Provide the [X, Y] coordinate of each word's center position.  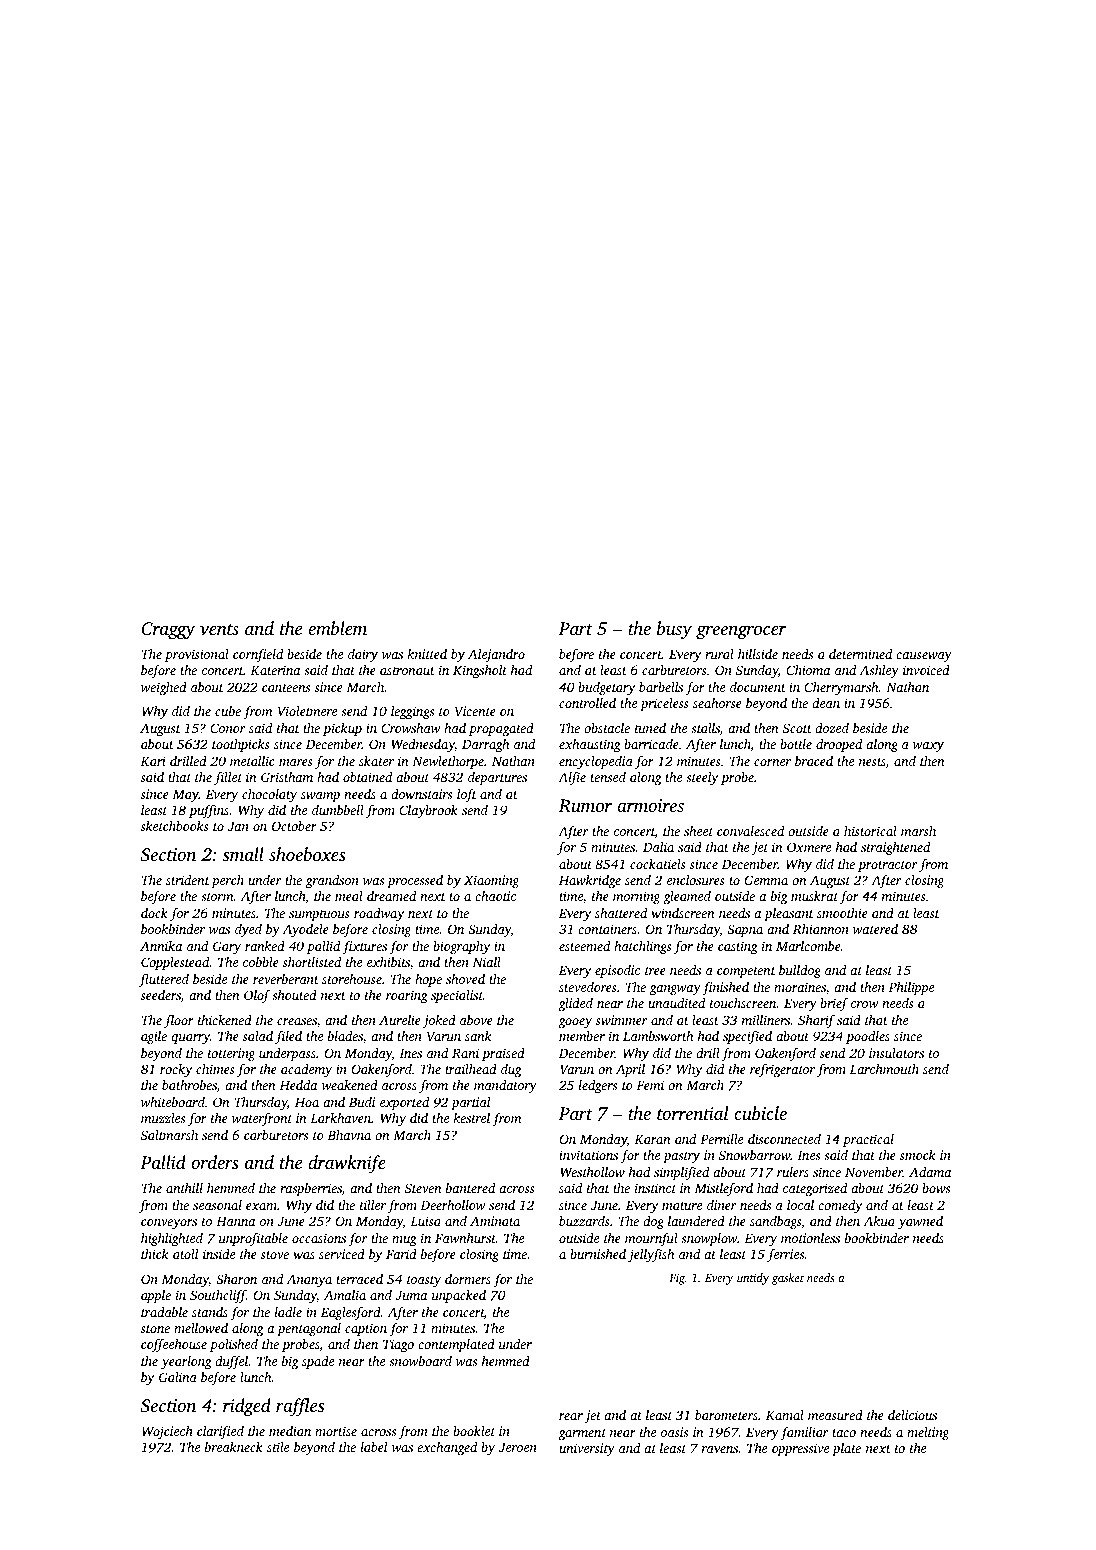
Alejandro [496, 655]
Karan [652, 1139]
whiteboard [173, 1102]
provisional [197, 655]
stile [278, 1447]
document [758, 687]
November [874, 1172]
